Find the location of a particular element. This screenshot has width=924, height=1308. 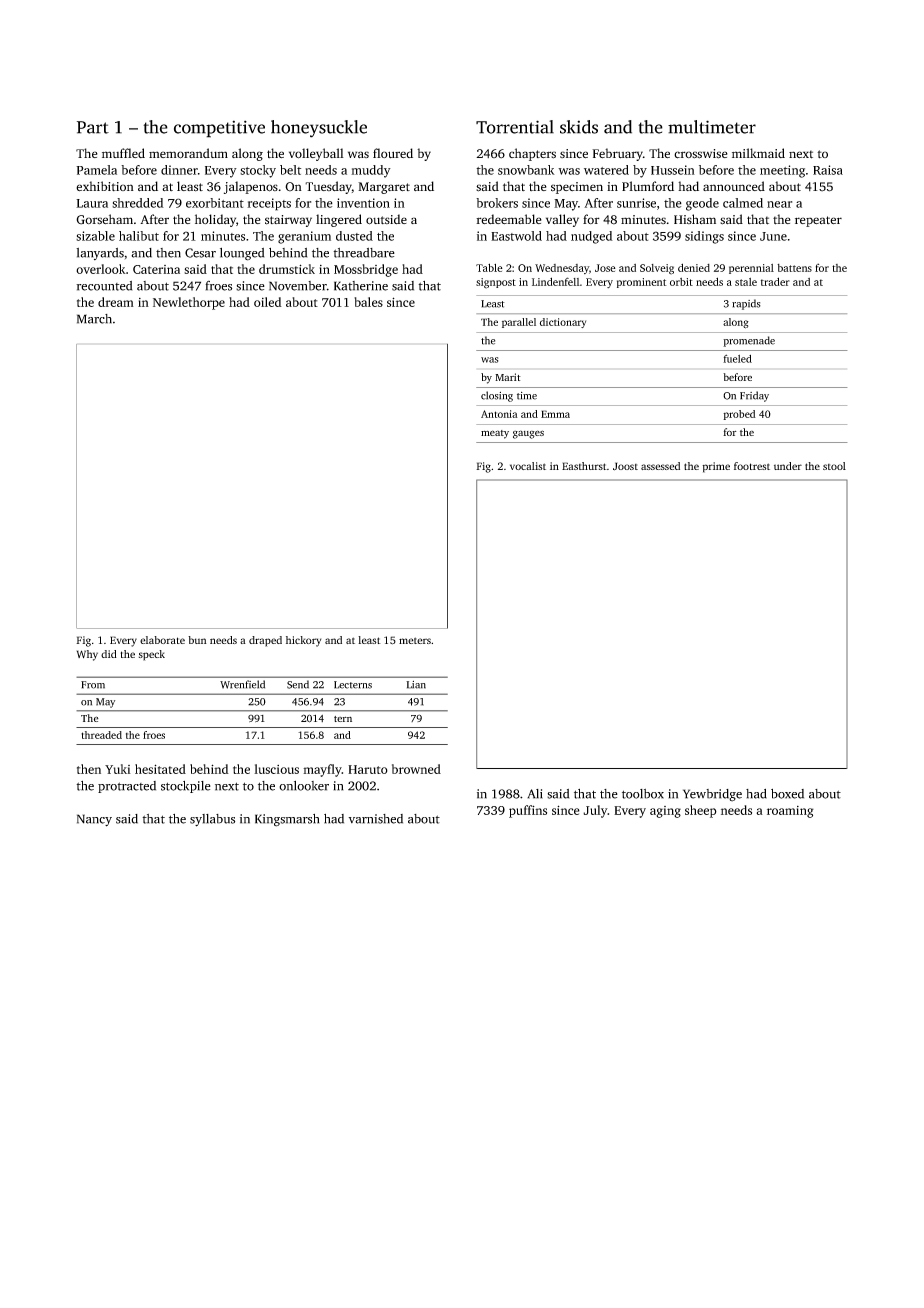

skids is located at coordinates (579, 127).
